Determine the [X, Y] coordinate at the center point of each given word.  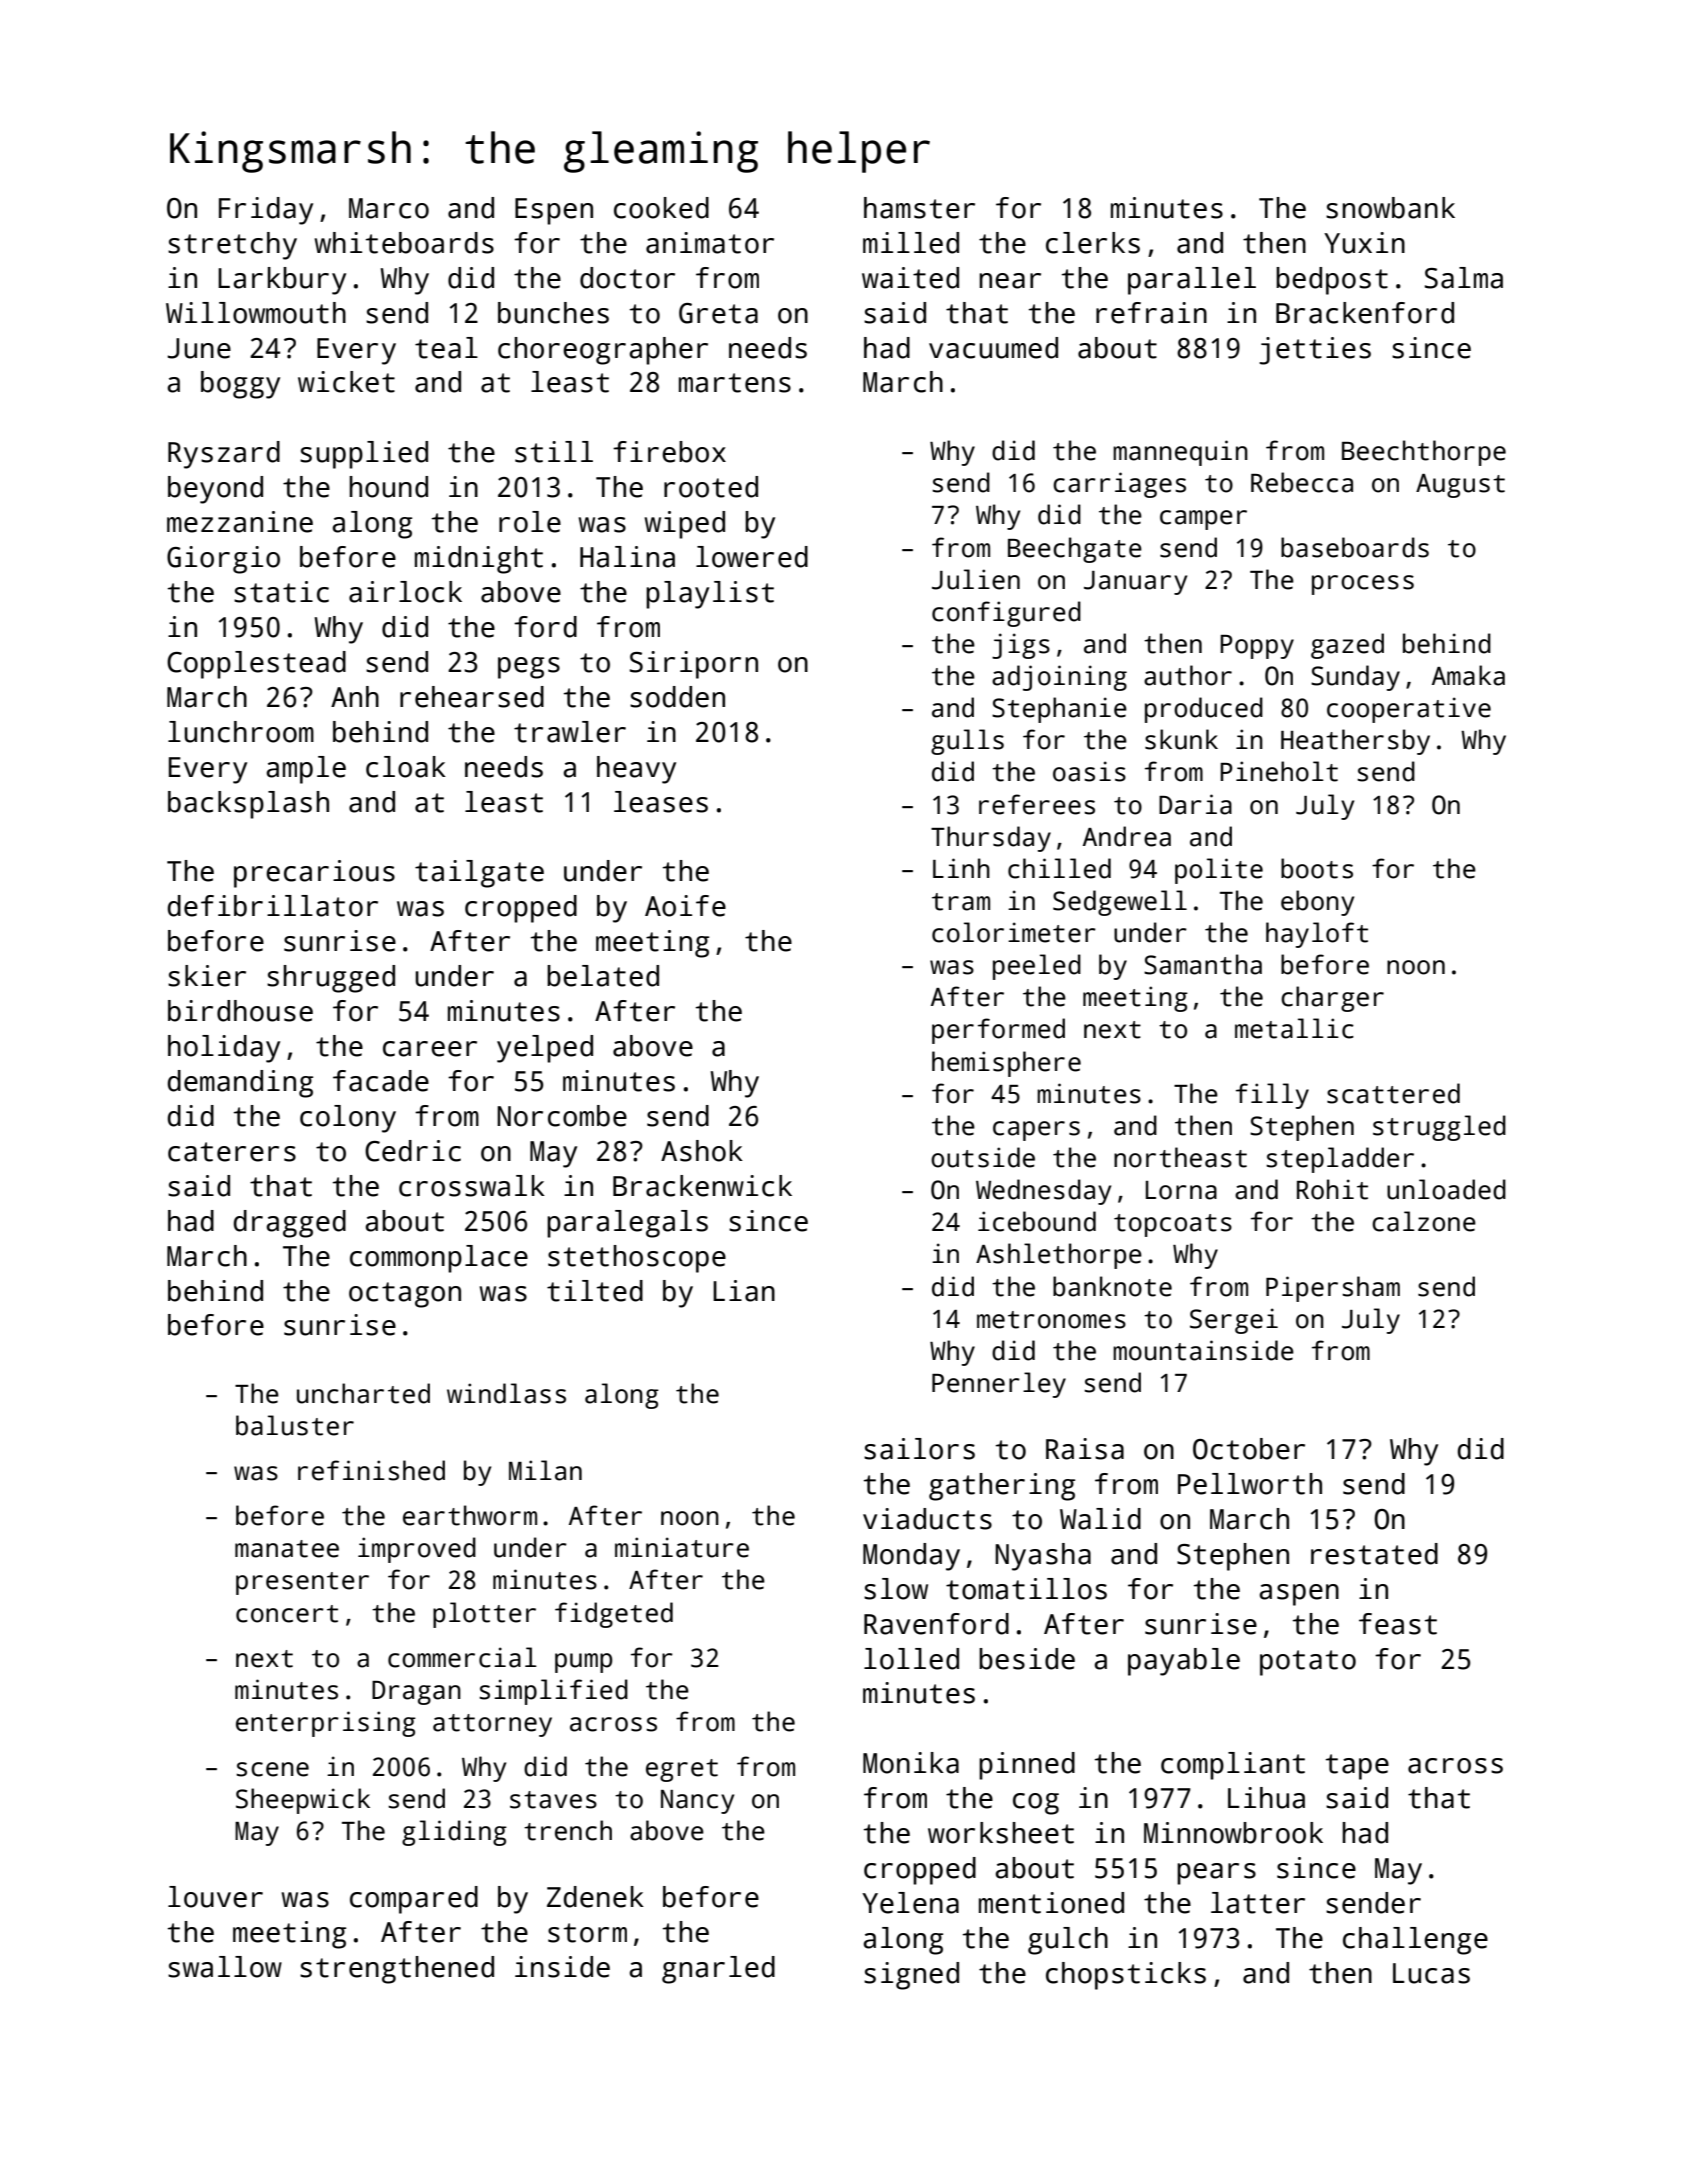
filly [1272, 1096]
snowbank [1390, 208]
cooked [661, 208]
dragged [290, 1224]
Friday [266, 211]
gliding [454, 1833]
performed [998, 1031]
